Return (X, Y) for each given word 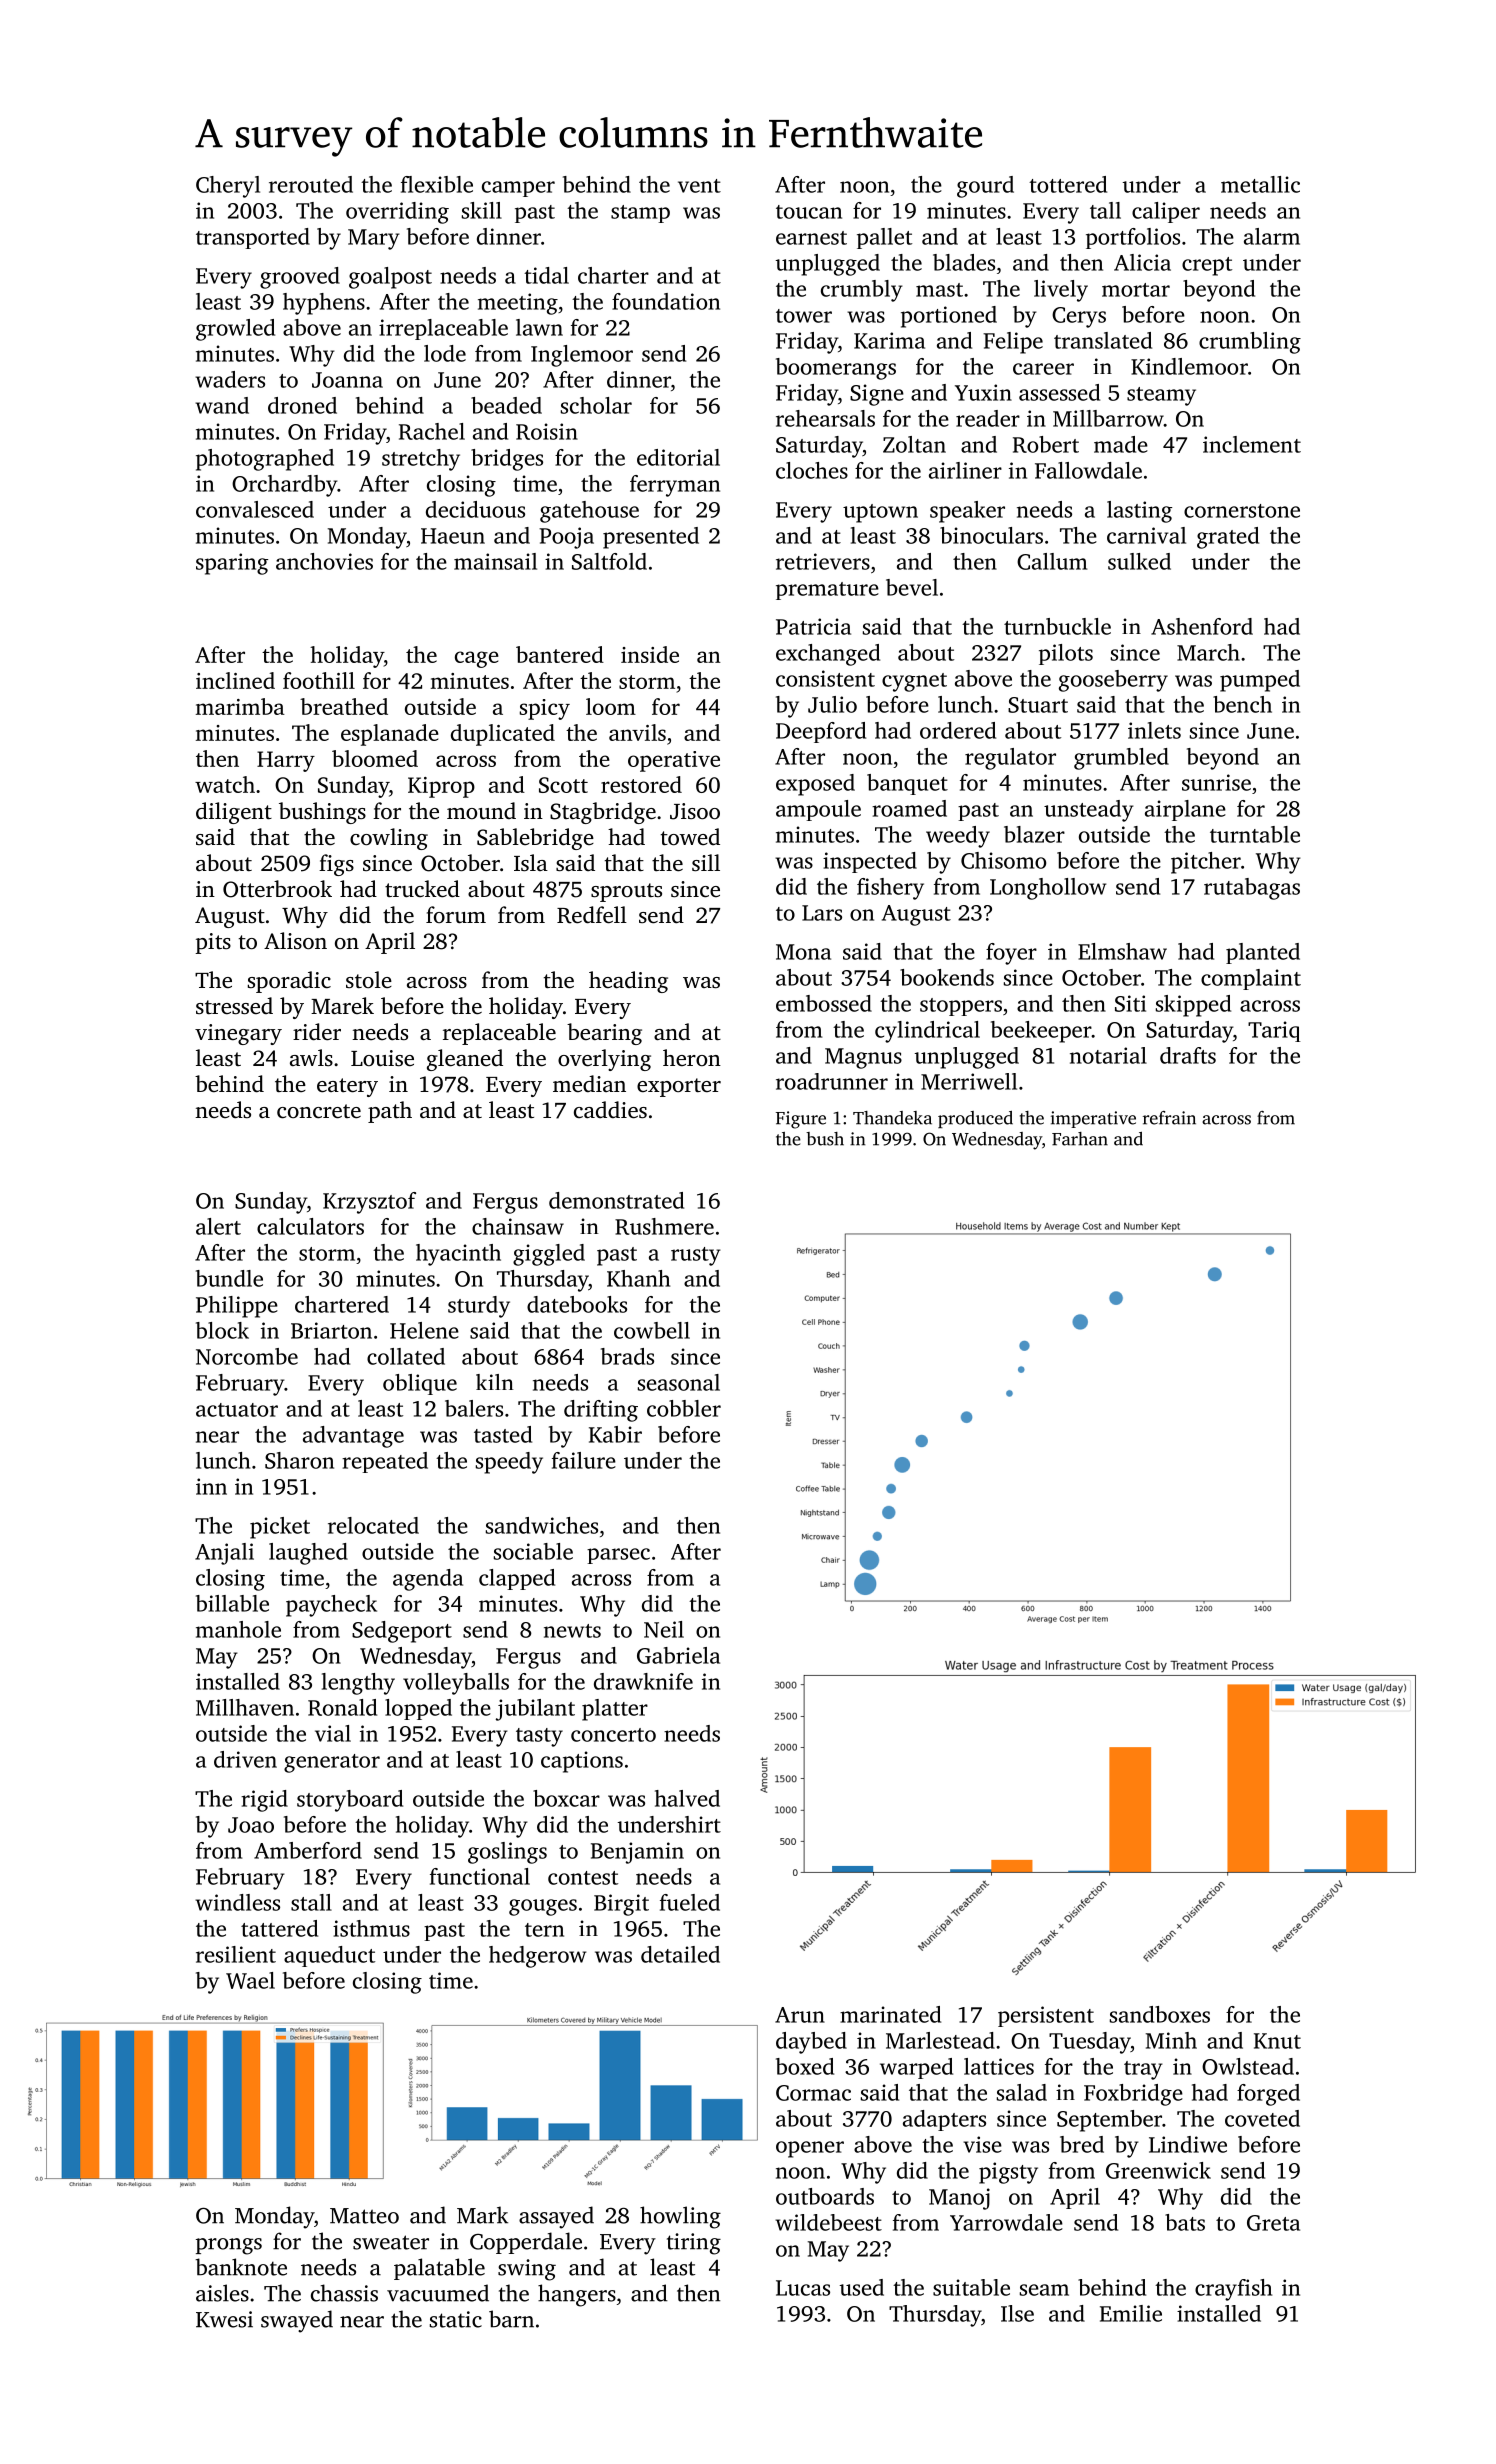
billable (232, 1603)
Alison (295, 941)
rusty (696, 1256)
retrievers (823, 561)
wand (222, 405)
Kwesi (224, 2319)
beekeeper (1041, 1032)
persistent (1046, 2016)
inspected (870, 862)
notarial (1108, 1055)
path (390, 1112)
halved (687, 1798)
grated (1228, 538)
